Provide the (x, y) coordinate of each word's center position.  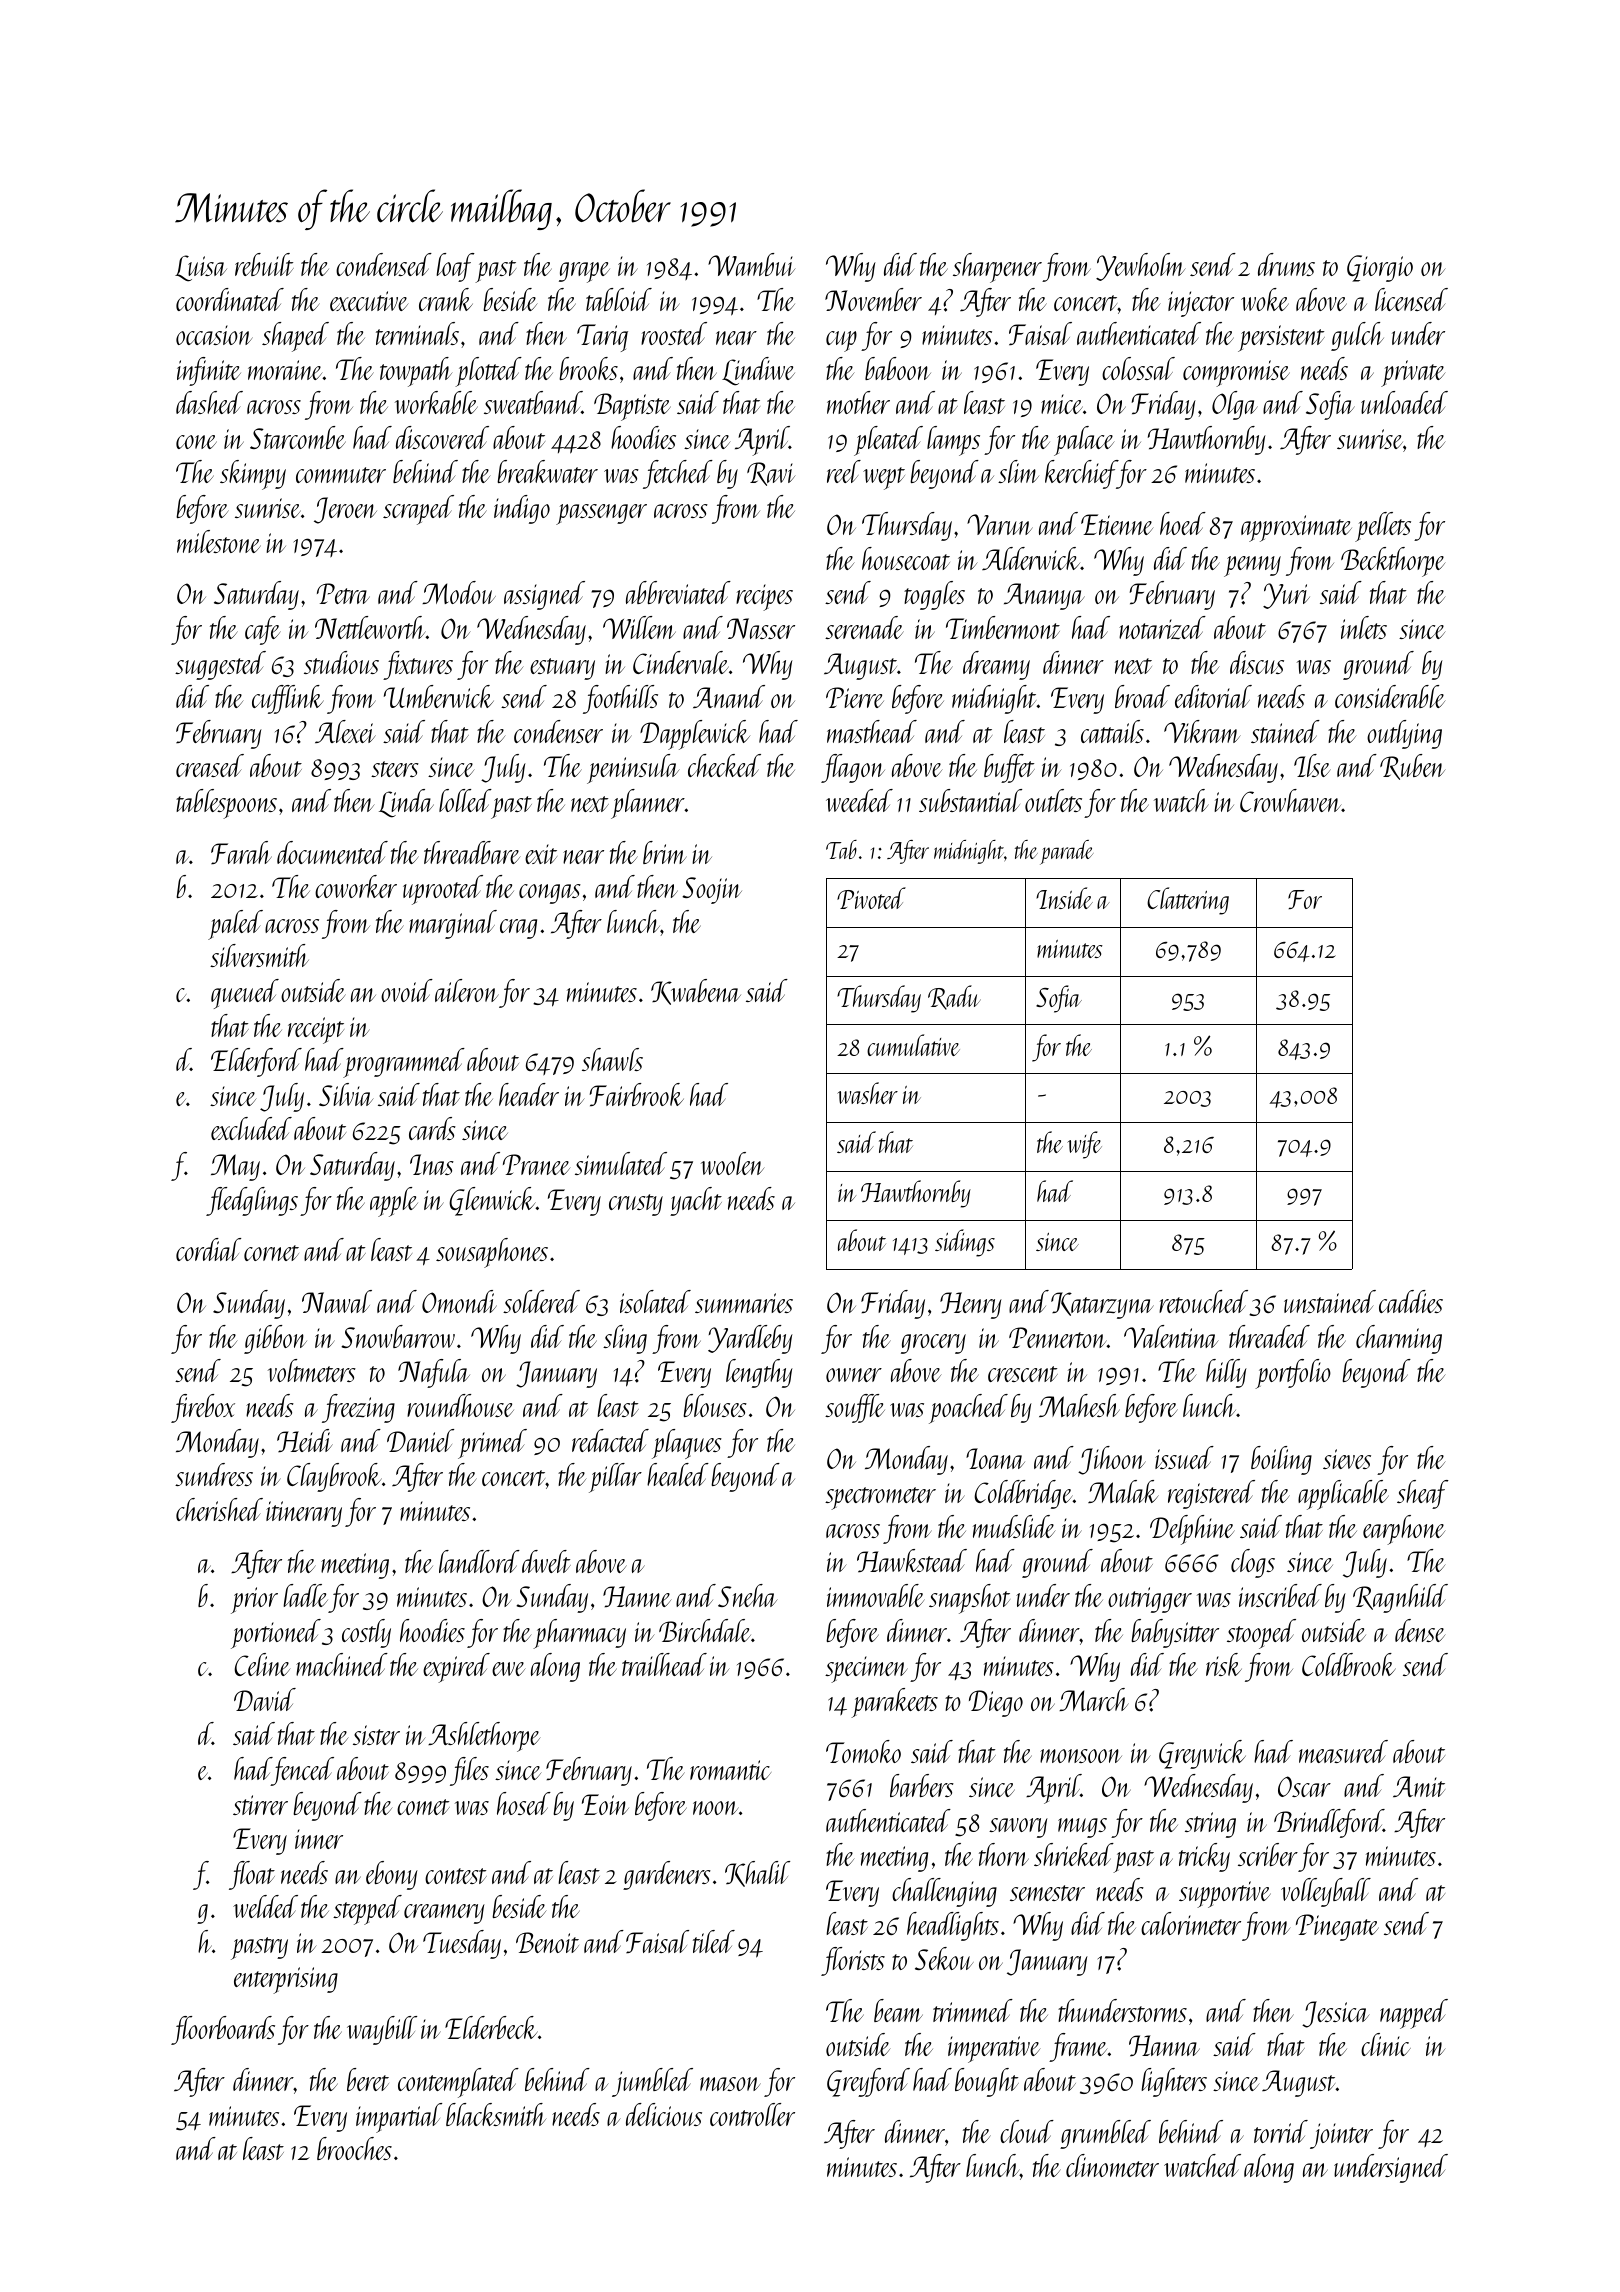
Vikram (1202, 731)
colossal (1138, 368)
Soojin (712, 890)
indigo (522, 509)
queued (245, 994)
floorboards (223, 2030)
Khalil (757, 1874)
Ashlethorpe (484, 1737)
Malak (1123, 1491)
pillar (615, 1478)
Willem (639, 627)
